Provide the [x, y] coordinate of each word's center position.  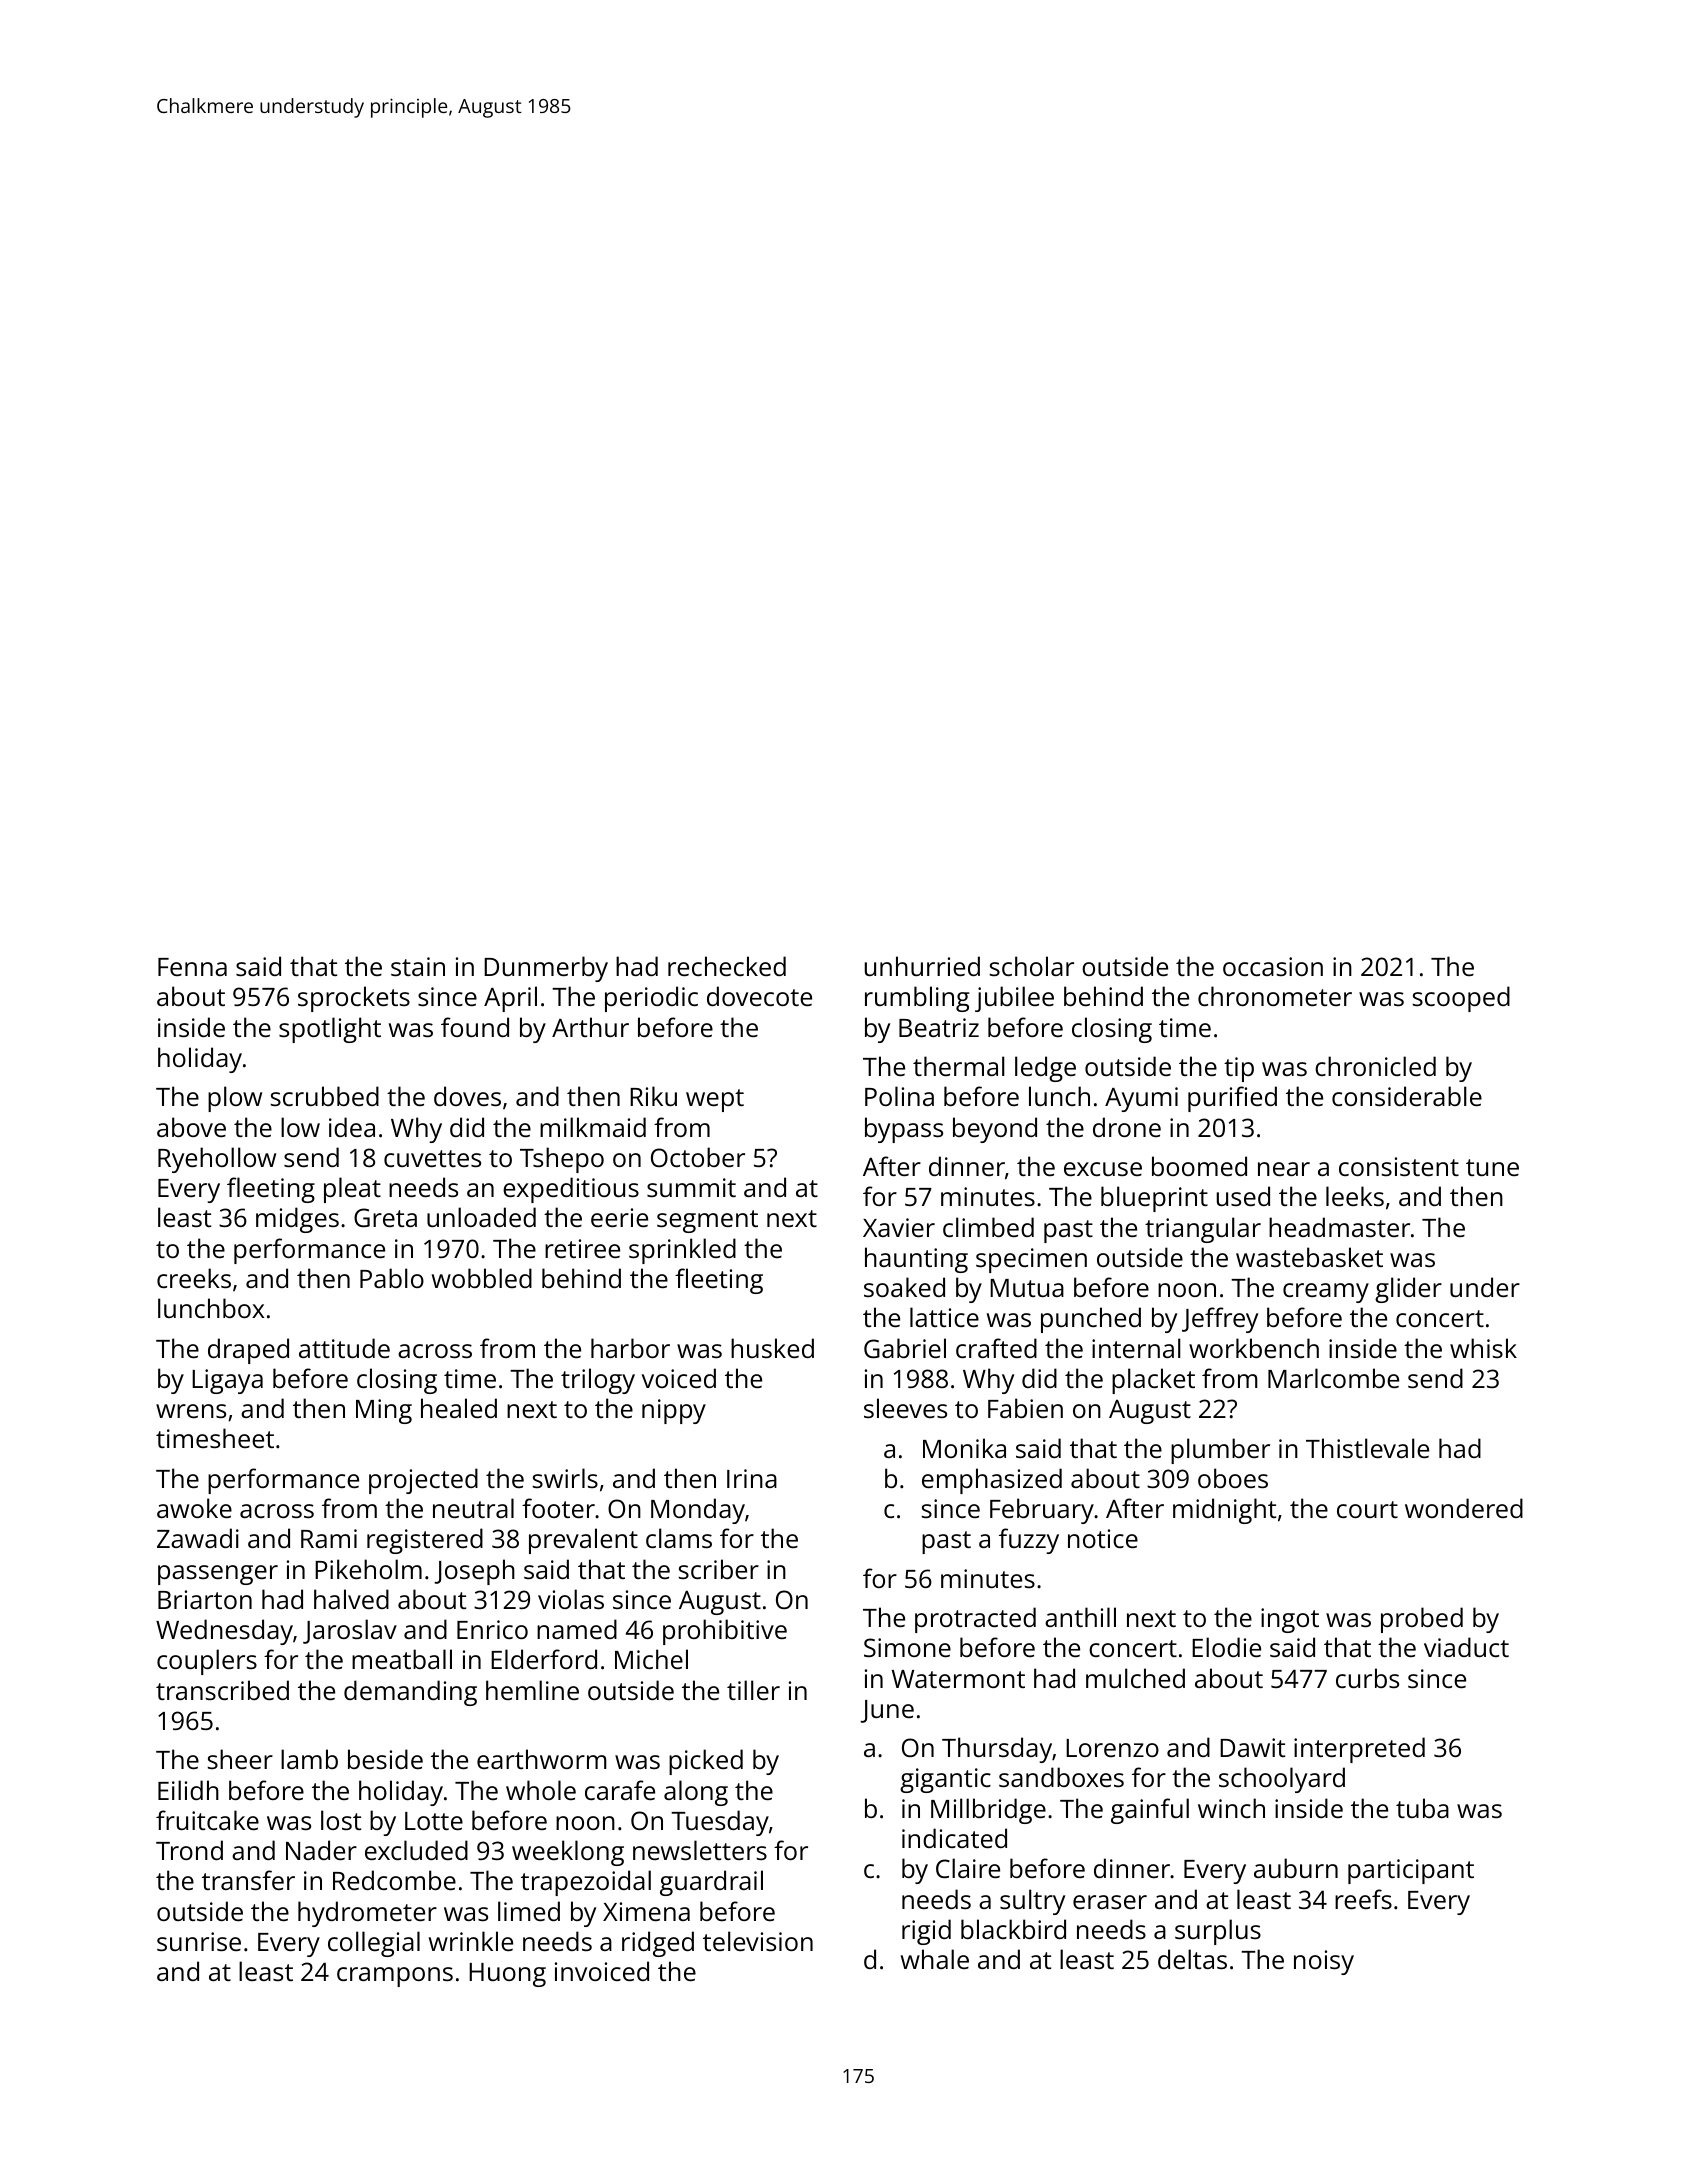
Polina [899, 1096]
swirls [565, 1478]
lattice [944, 1317]
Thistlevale [1367, 1448]
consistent [1399, 1166]
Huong [507, 1975]
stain [418, 966]
